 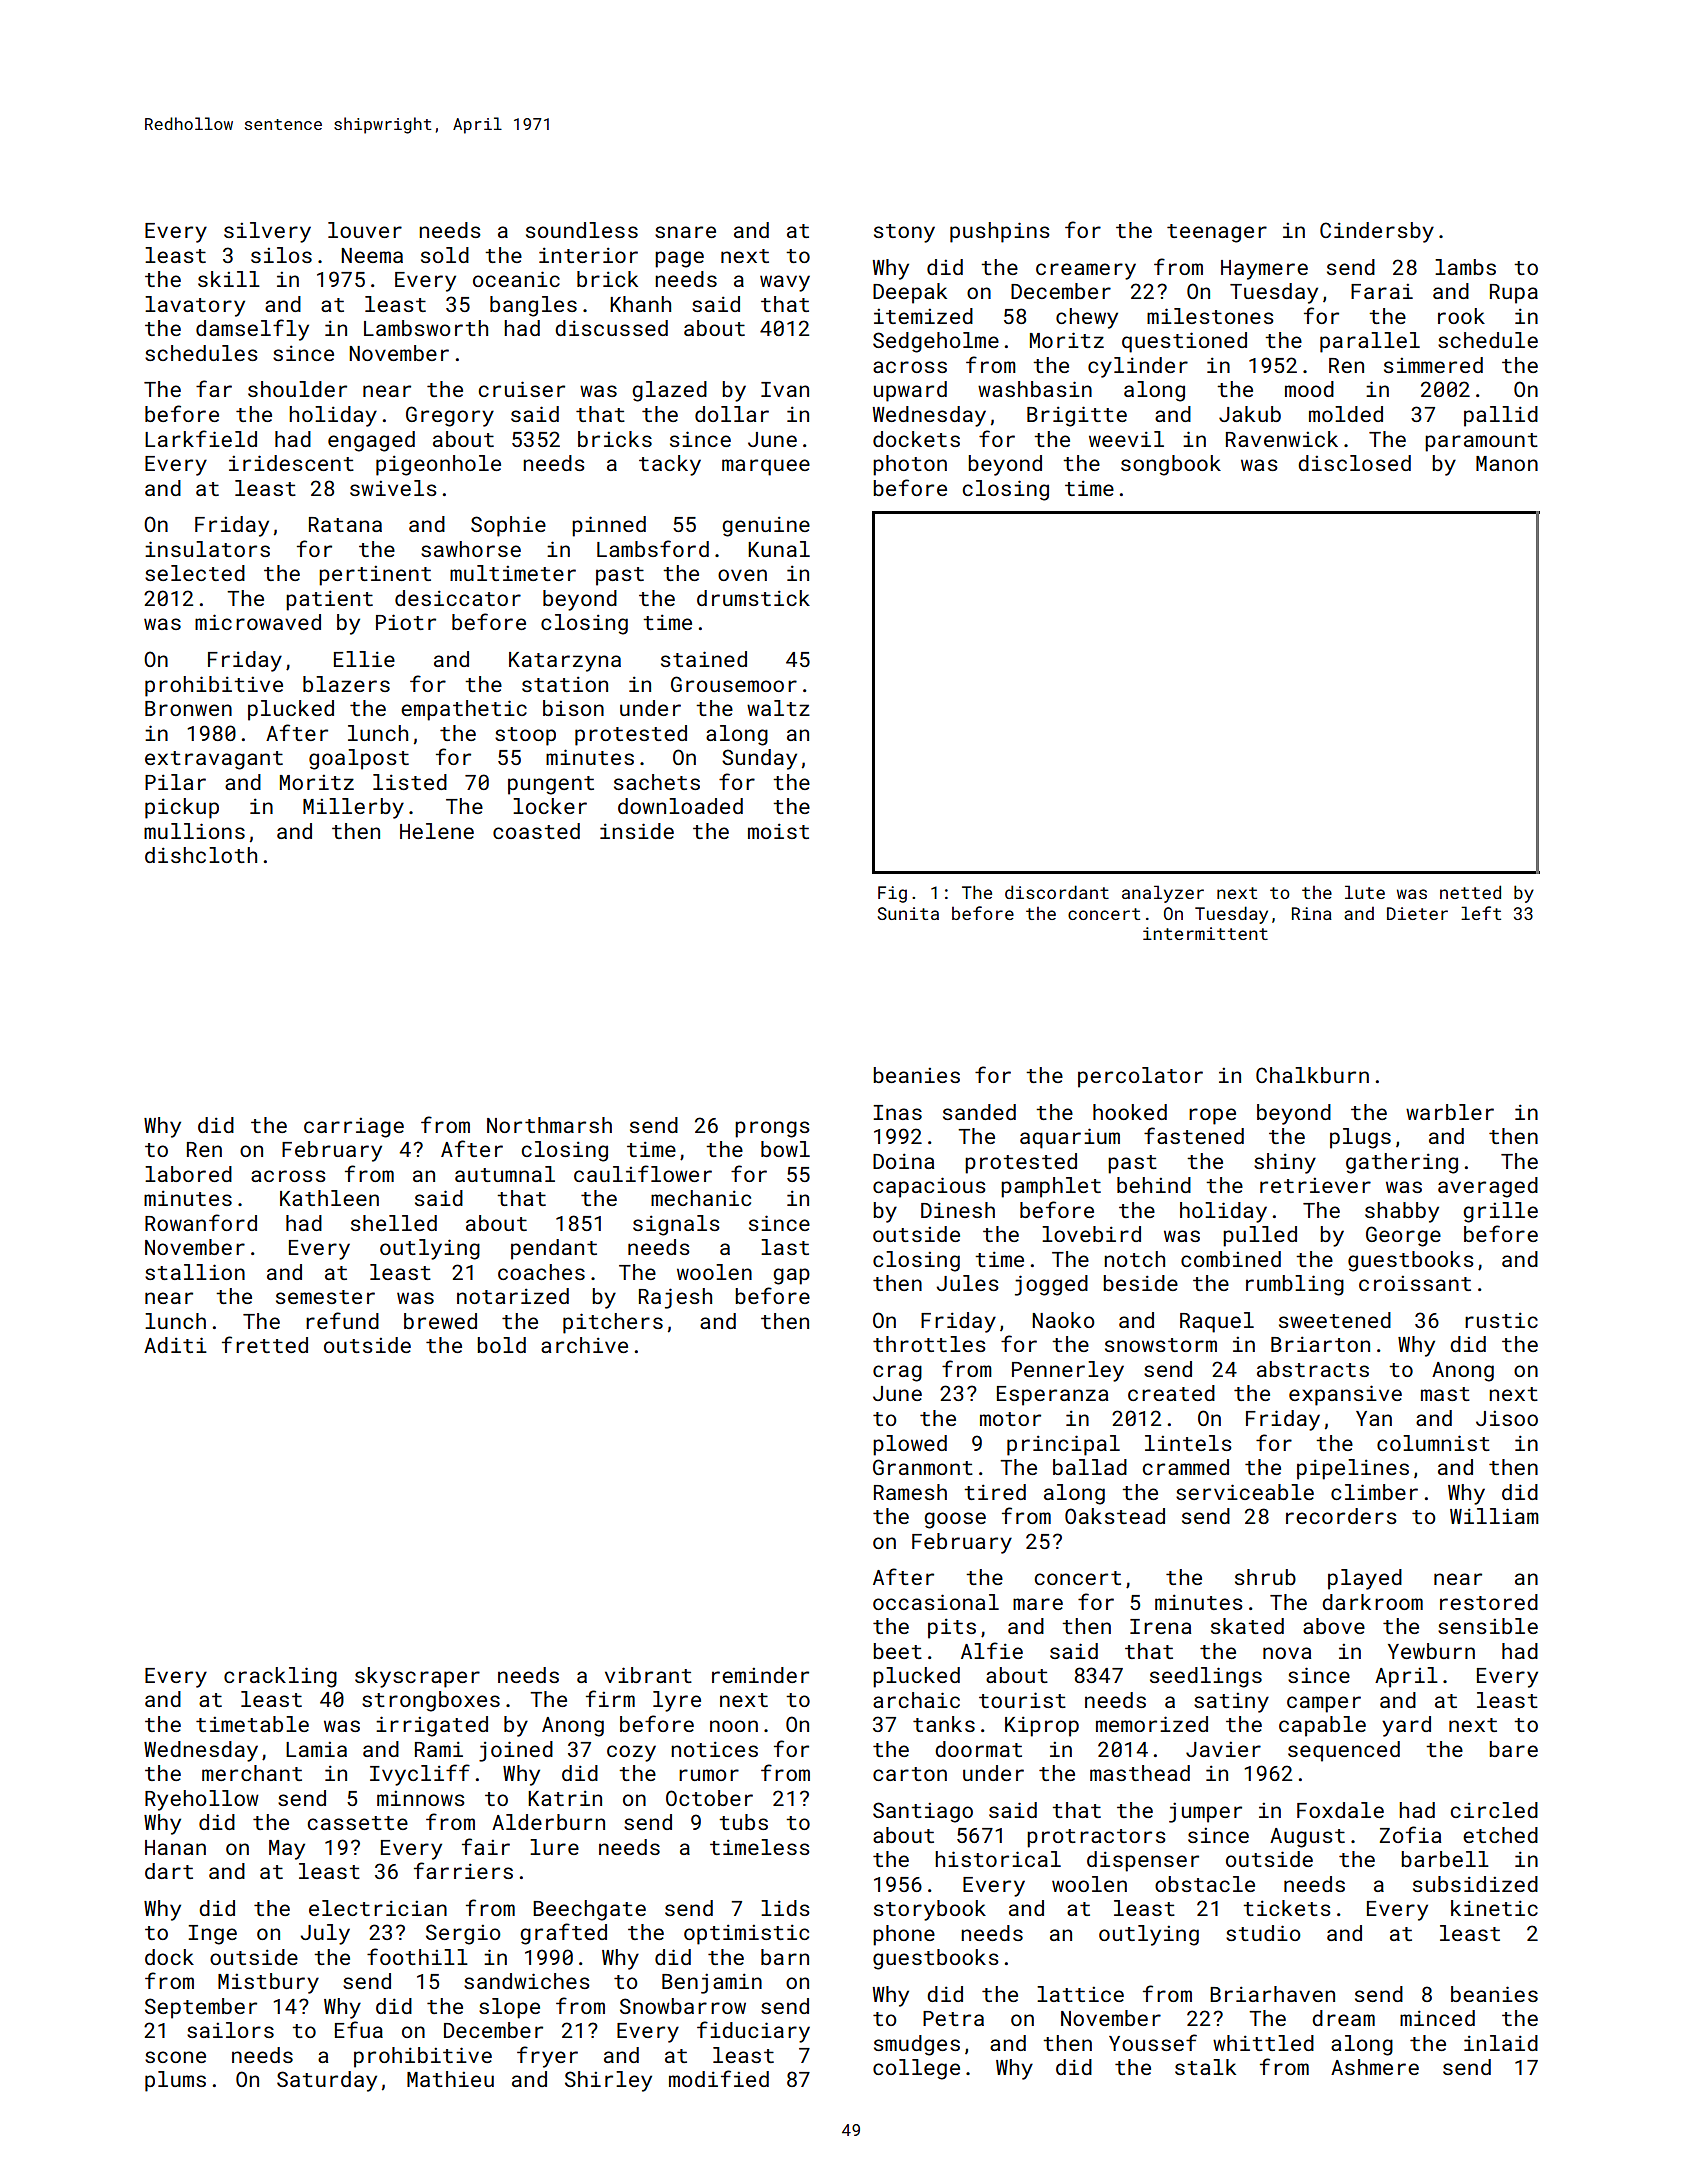 What do you see at coordinates (952, 1628) in the screenshot?
I see `pits` at bounding box center [952, 1628].
